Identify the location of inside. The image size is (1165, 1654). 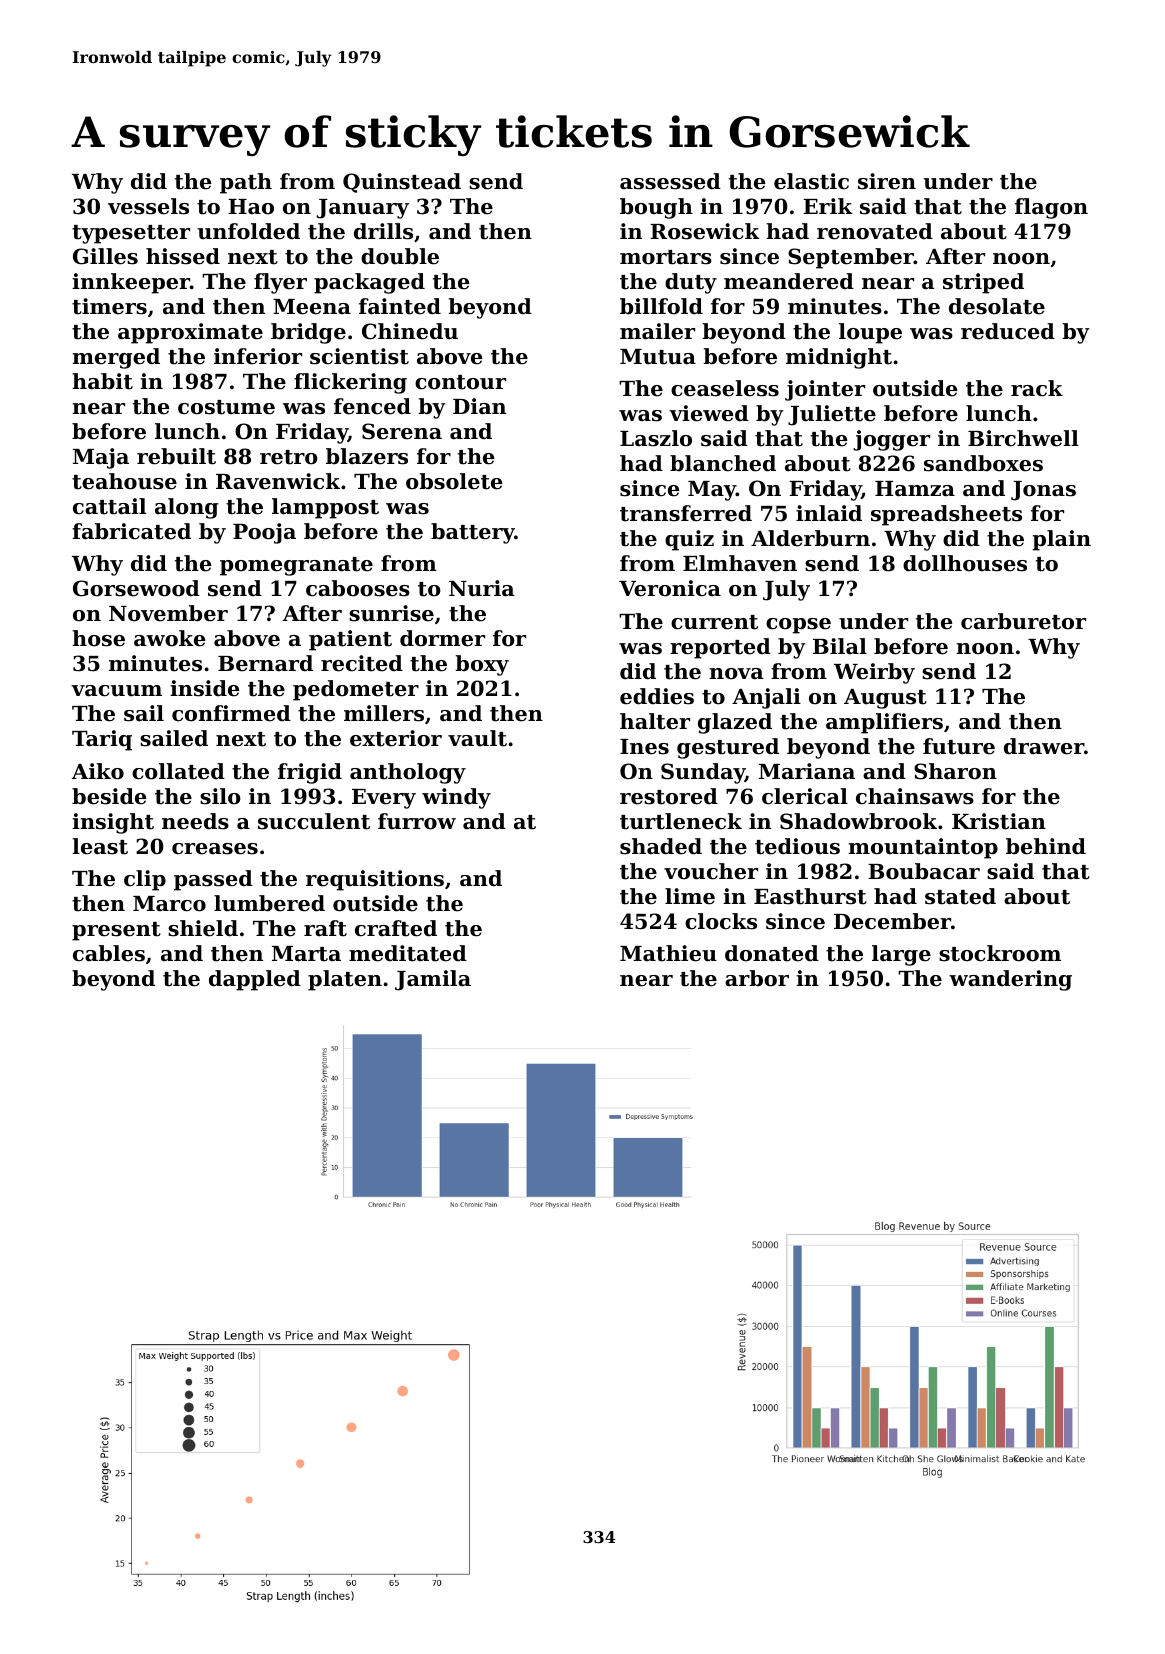
(204, 688).
